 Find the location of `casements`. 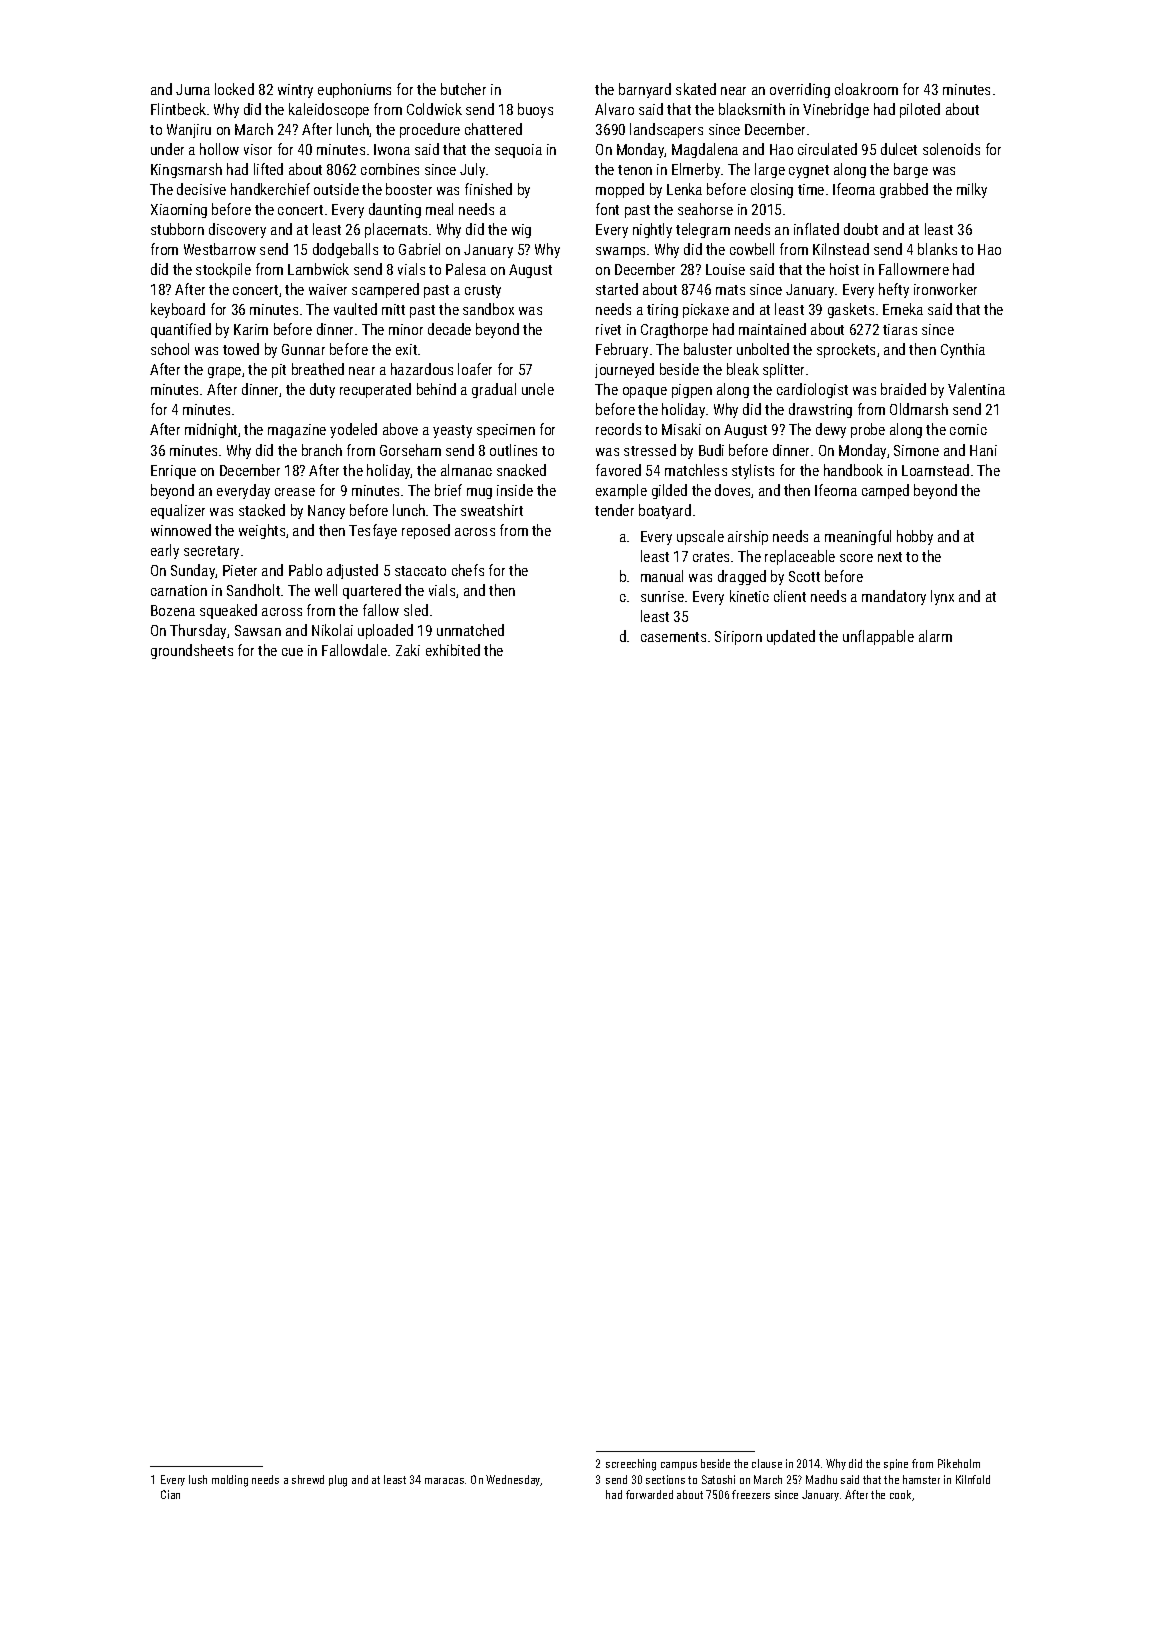

casements is located at coordinates (673, 637).
